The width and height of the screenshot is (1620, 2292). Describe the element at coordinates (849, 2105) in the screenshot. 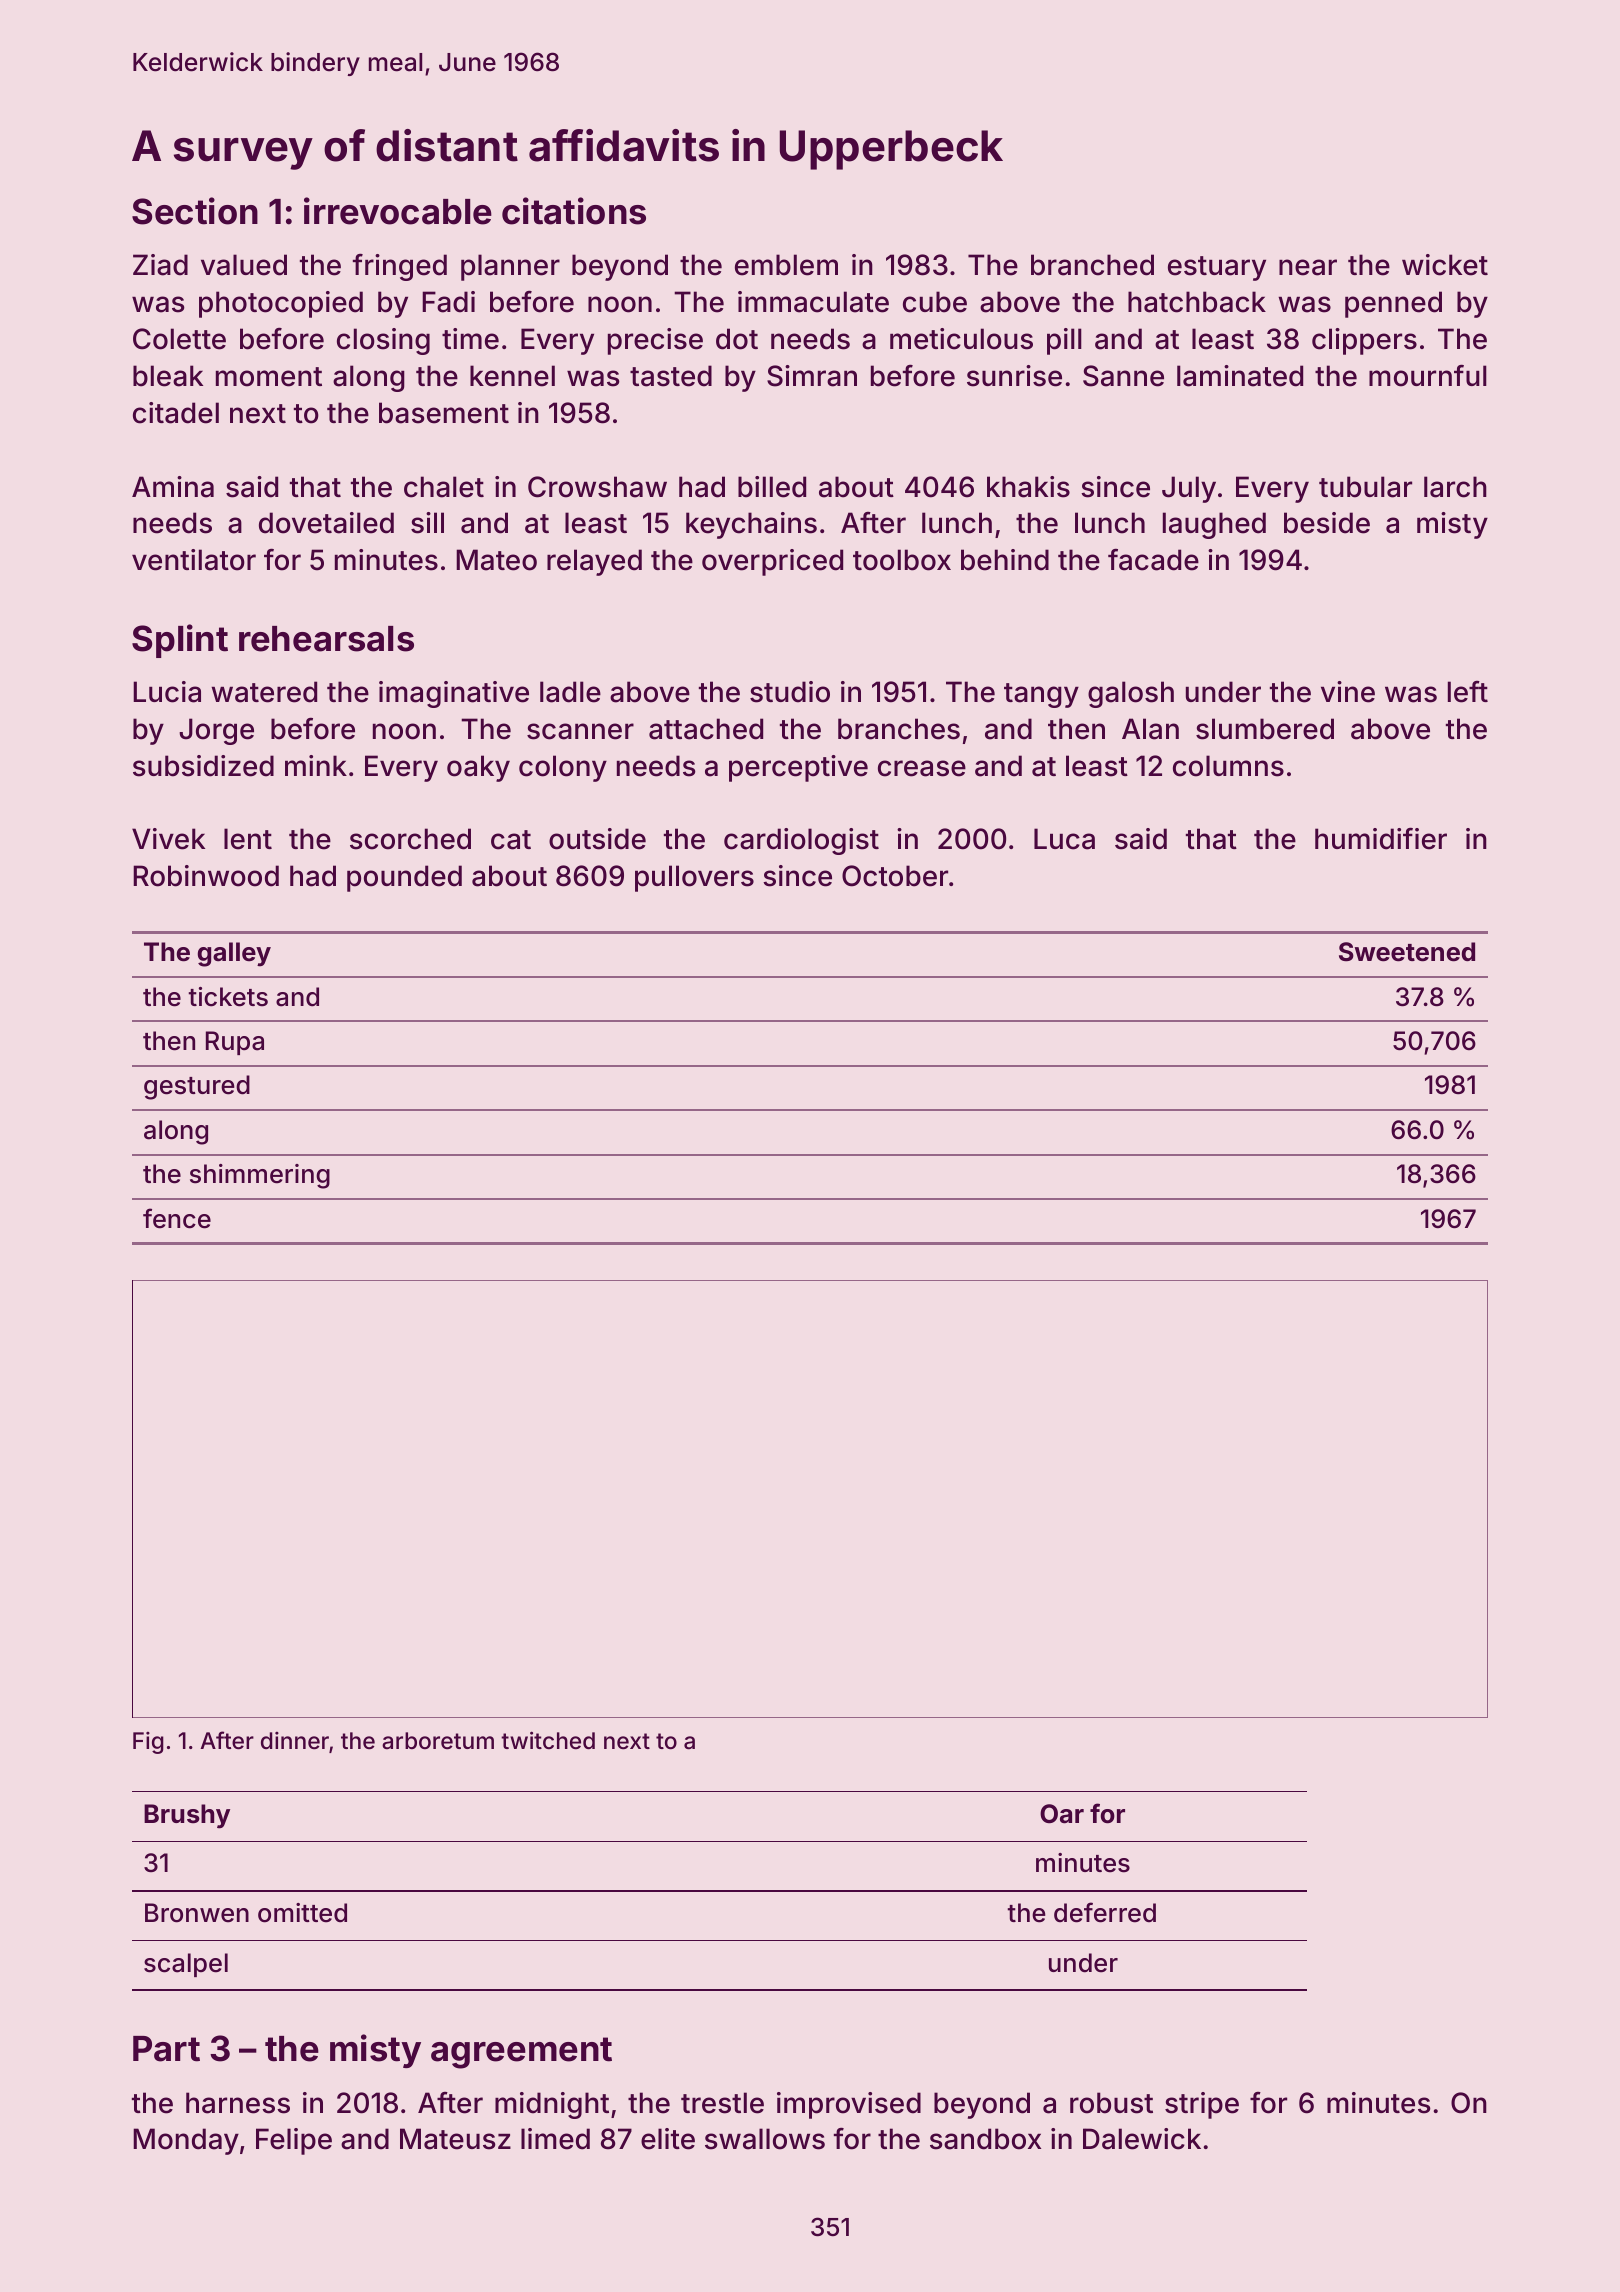

I see `improvised` at that location.
